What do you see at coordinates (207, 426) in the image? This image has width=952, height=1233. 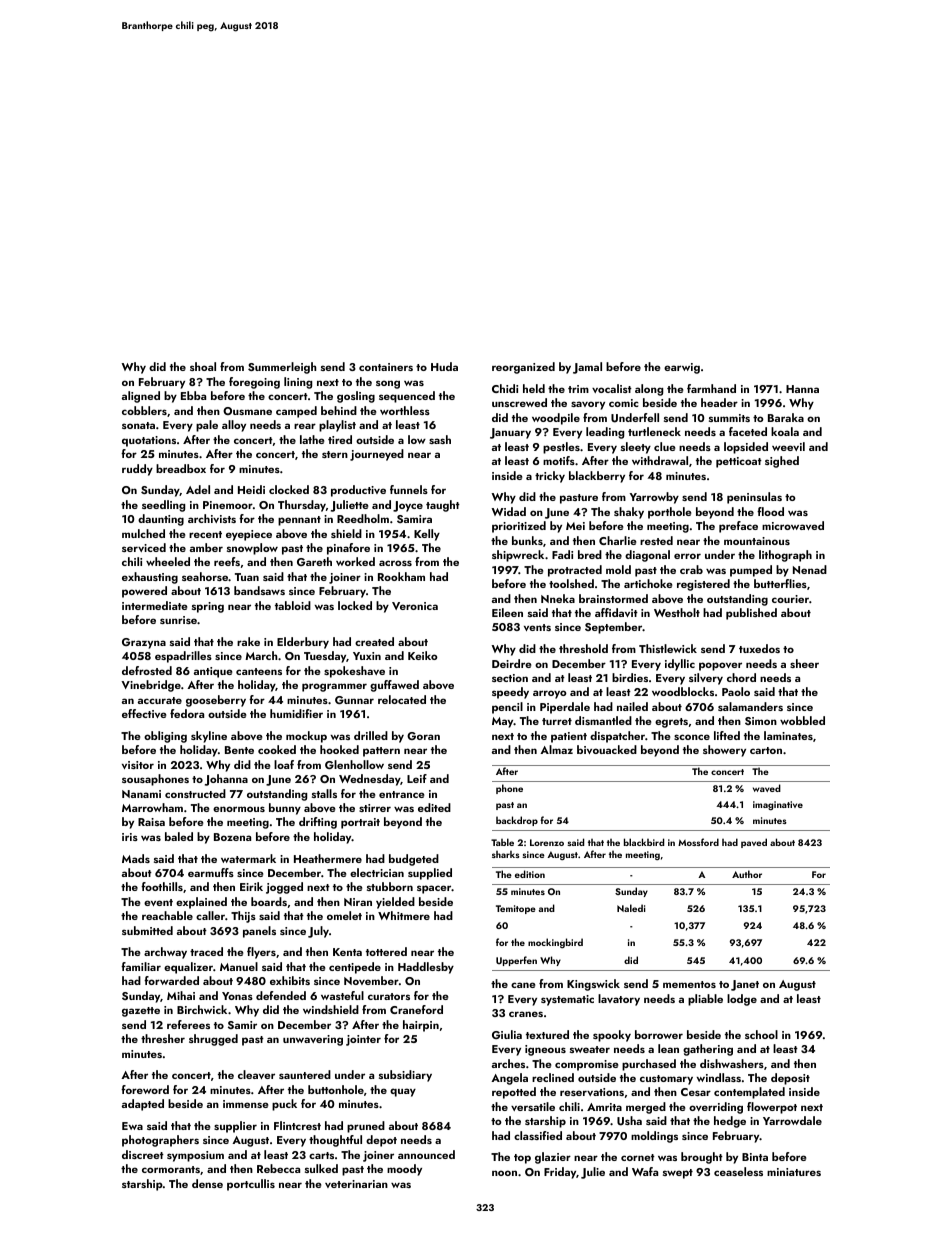 I see `pale` at bounding box center [207, 426].
